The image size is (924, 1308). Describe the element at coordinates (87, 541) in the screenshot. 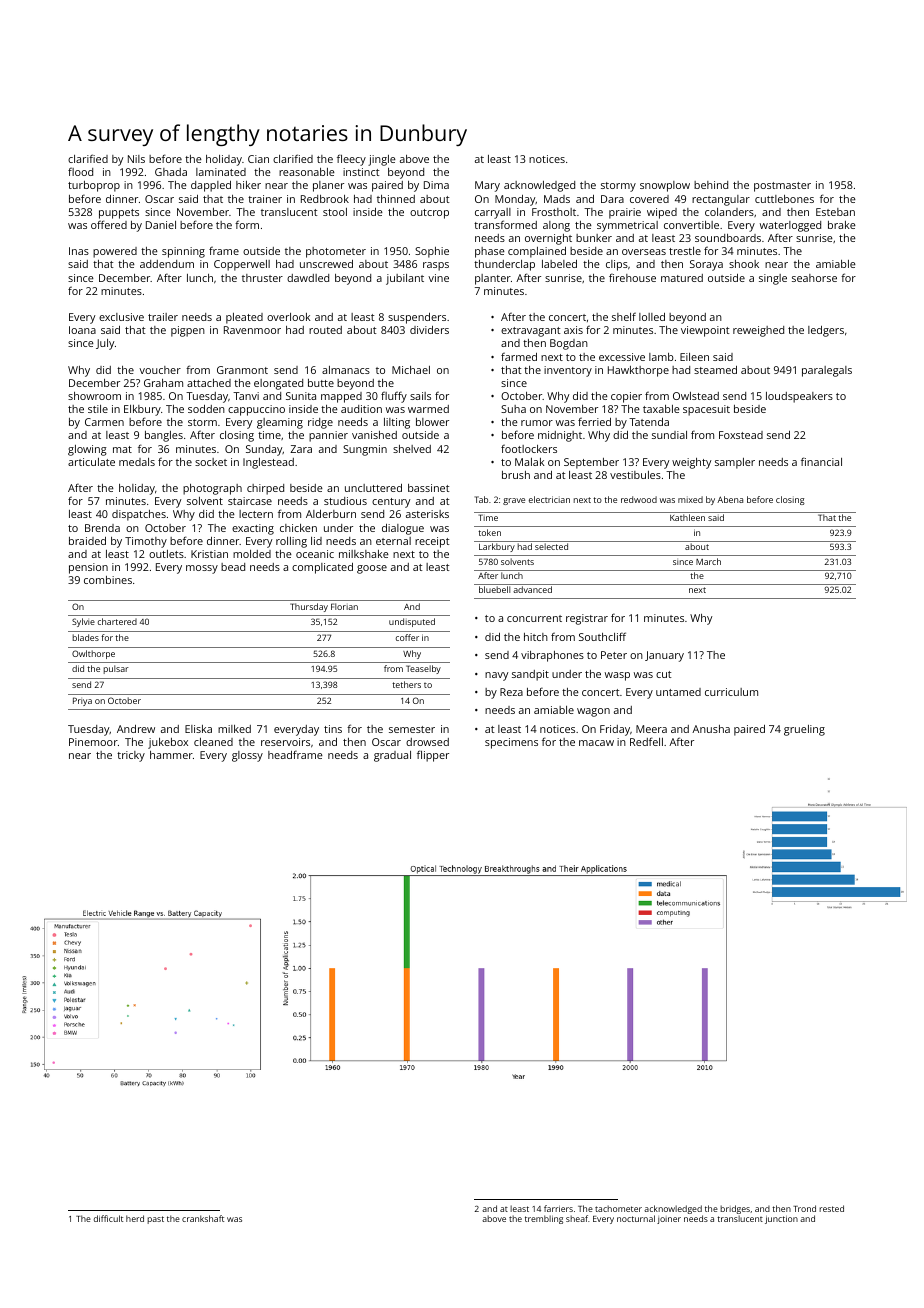

I see `braided` at that location.
